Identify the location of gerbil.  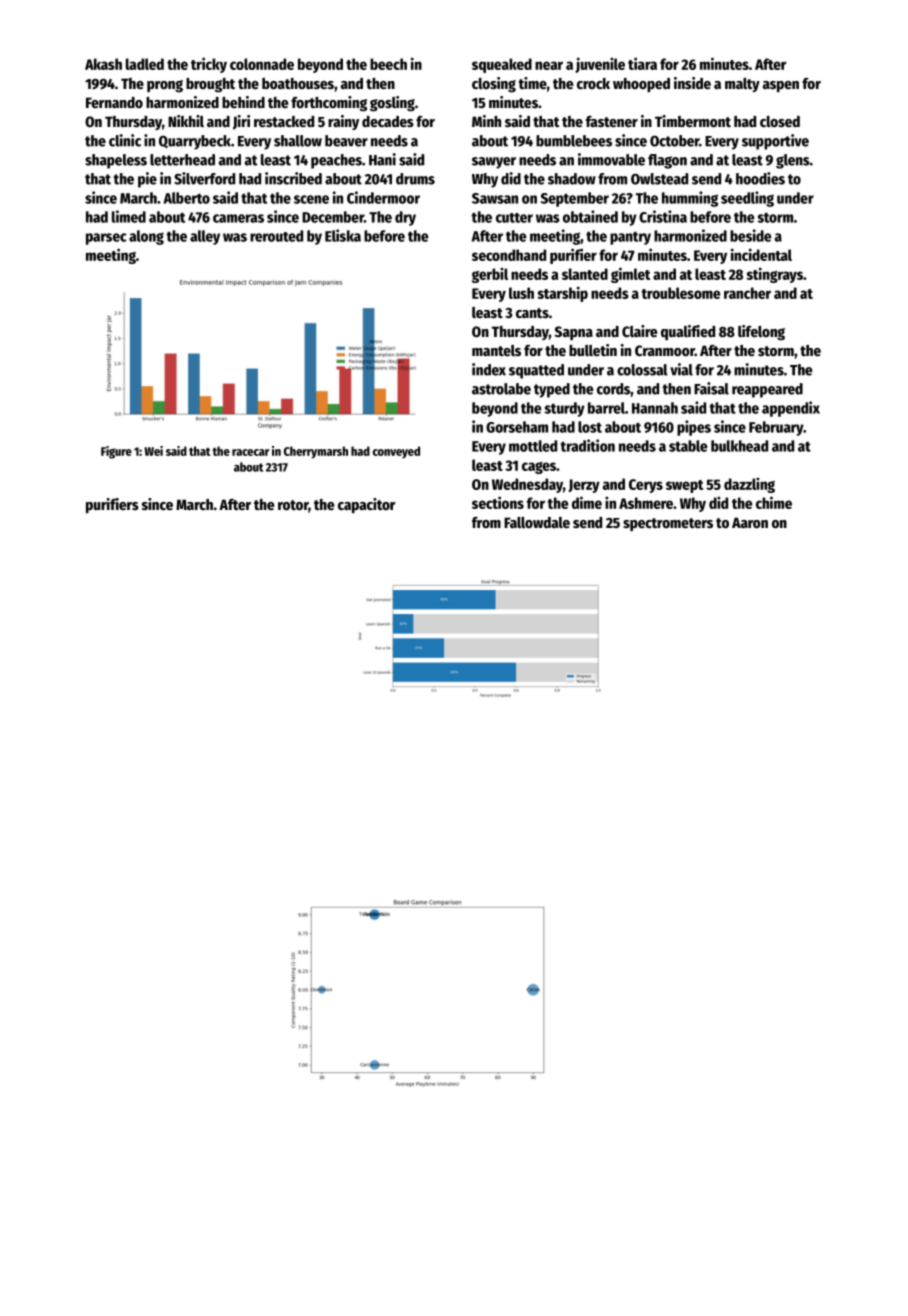
(490, 275).
